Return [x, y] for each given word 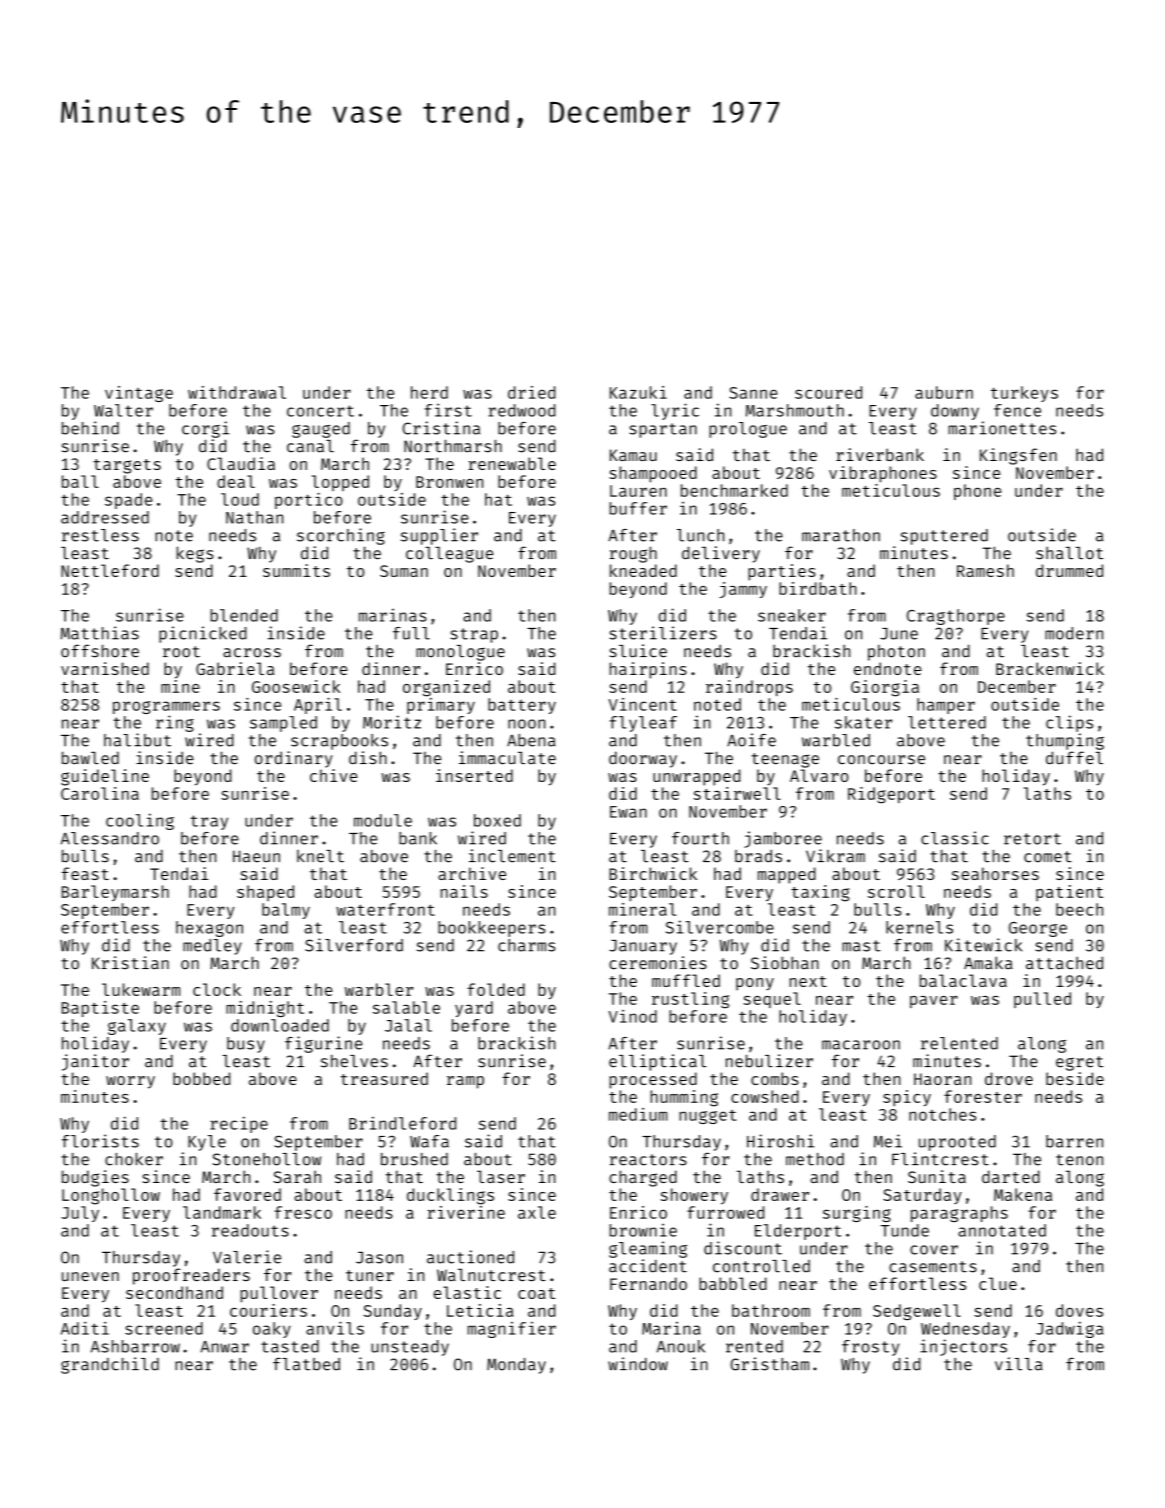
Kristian [130, 963]
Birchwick [653, 873]
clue [998, 1283]
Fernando [648, 1283]
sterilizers [663, 633]
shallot [1069, 553]
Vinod [632, 1016]
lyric [675, 411]
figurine [323, 1044]
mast [861, 946]
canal [310, 446]
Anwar [224, 1347]
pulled [1042, 1000]
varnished [105, 668]
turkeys [1024, 394]
